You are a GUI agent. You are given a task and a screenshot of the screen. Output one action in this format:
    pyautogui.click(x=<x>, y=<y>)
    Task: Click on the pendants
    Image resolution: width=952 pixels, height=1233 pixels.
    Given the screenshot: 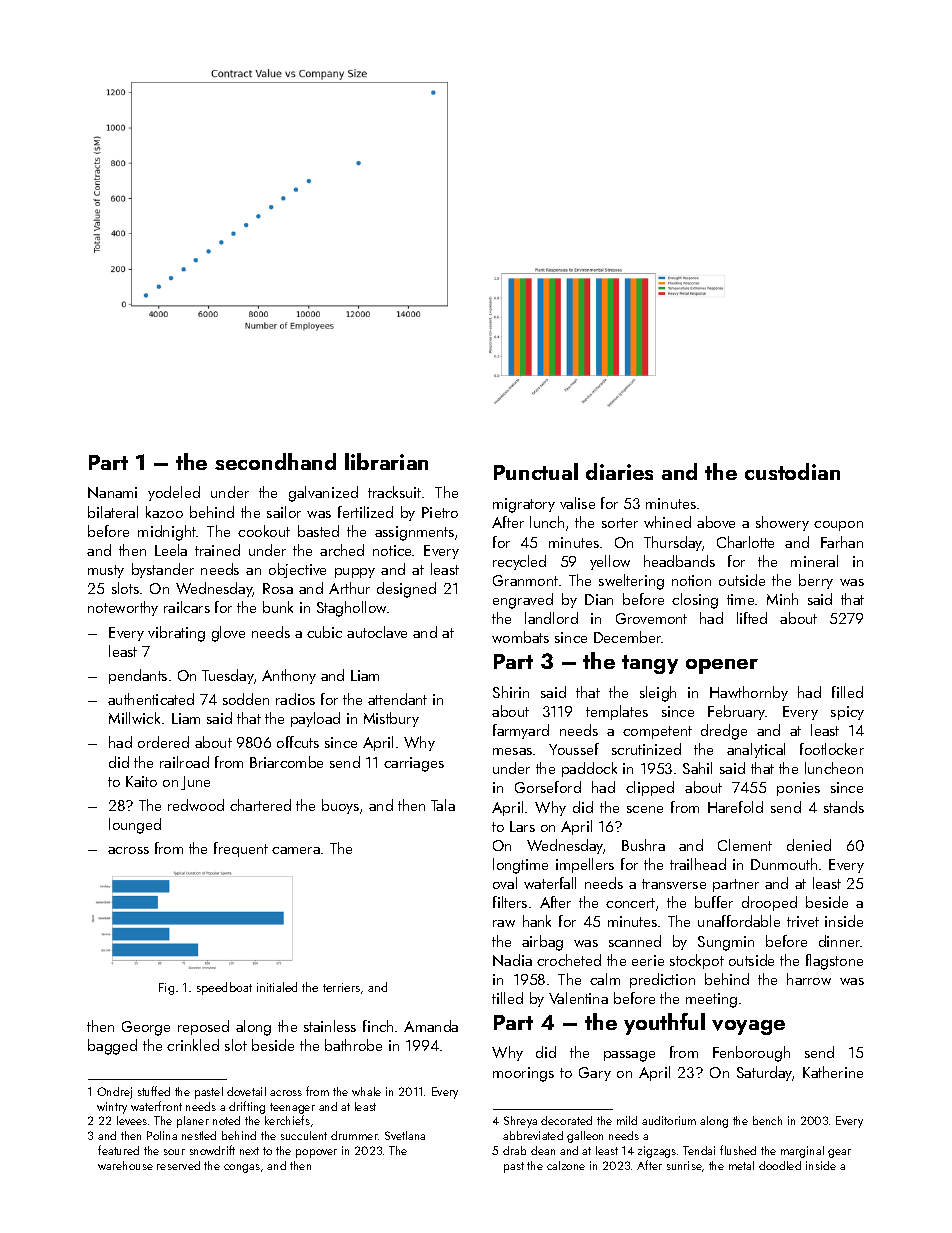 What is the action you would take?
    pyautogui.click(x=138, y=676)
